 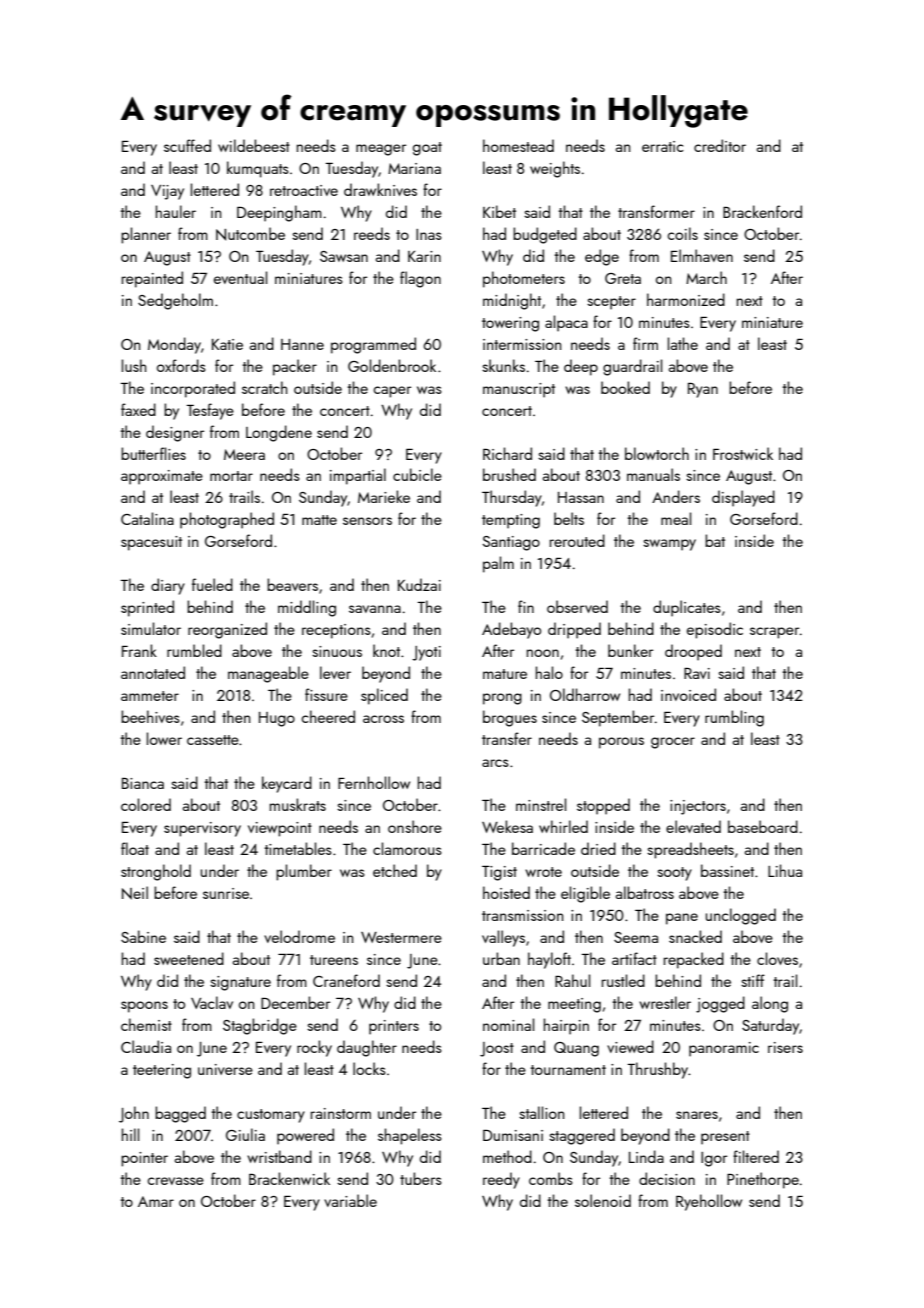 I want to click on meager, so click(x=381, y=150).
